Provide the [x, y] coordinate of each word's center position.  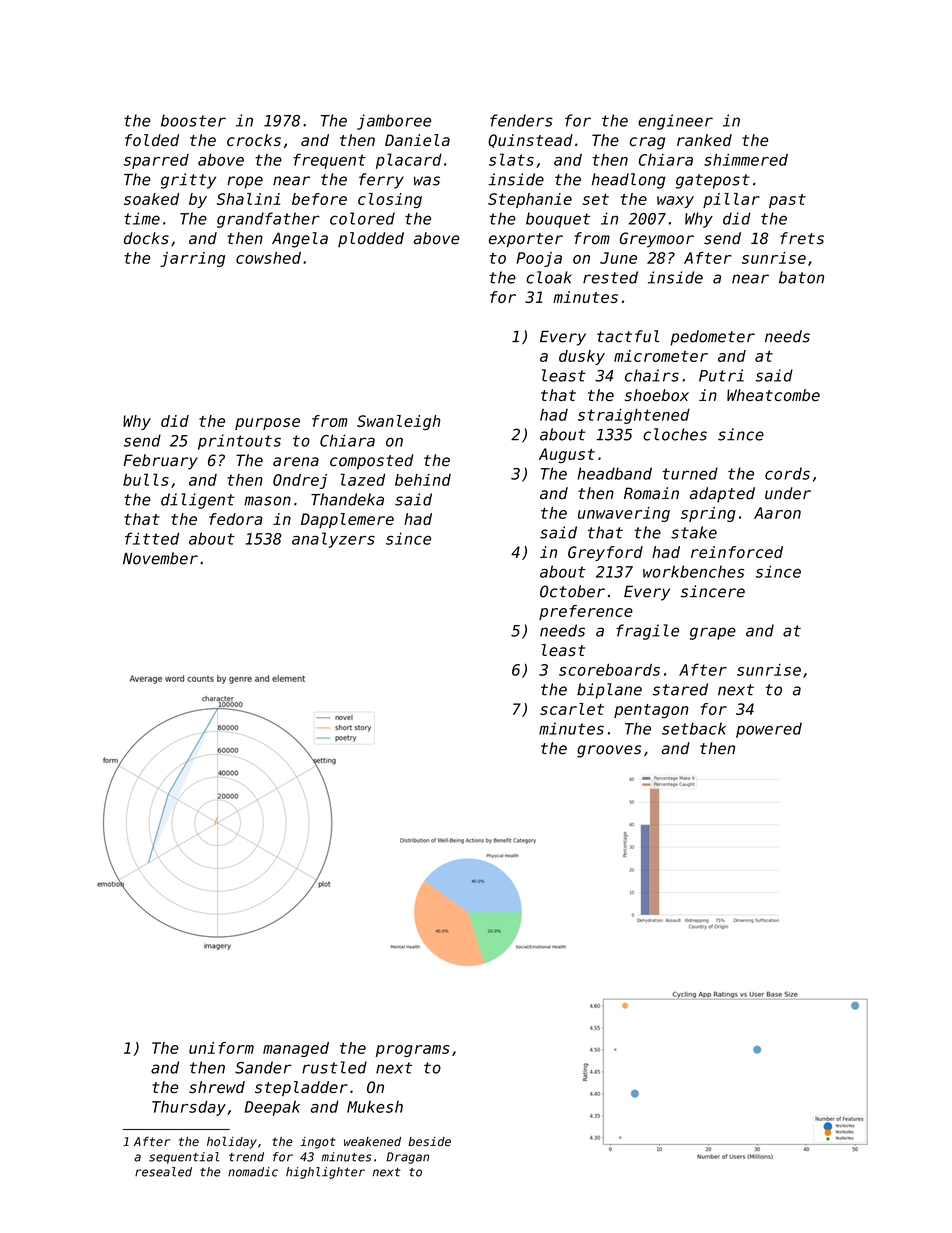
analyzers [333, 540]
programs [413, 1051]
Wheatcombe [773, 395]
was [427, 181]
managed [296, 1049]
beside [429, 1142]
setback [694, 728]
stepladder [301, 1088]
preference [586, 612]
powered [769, 730]
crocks [254, 140]
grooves [609, 751]
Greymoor [657, 240]
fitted [152, 538]
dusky [582, 357]
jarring [192, 259]
